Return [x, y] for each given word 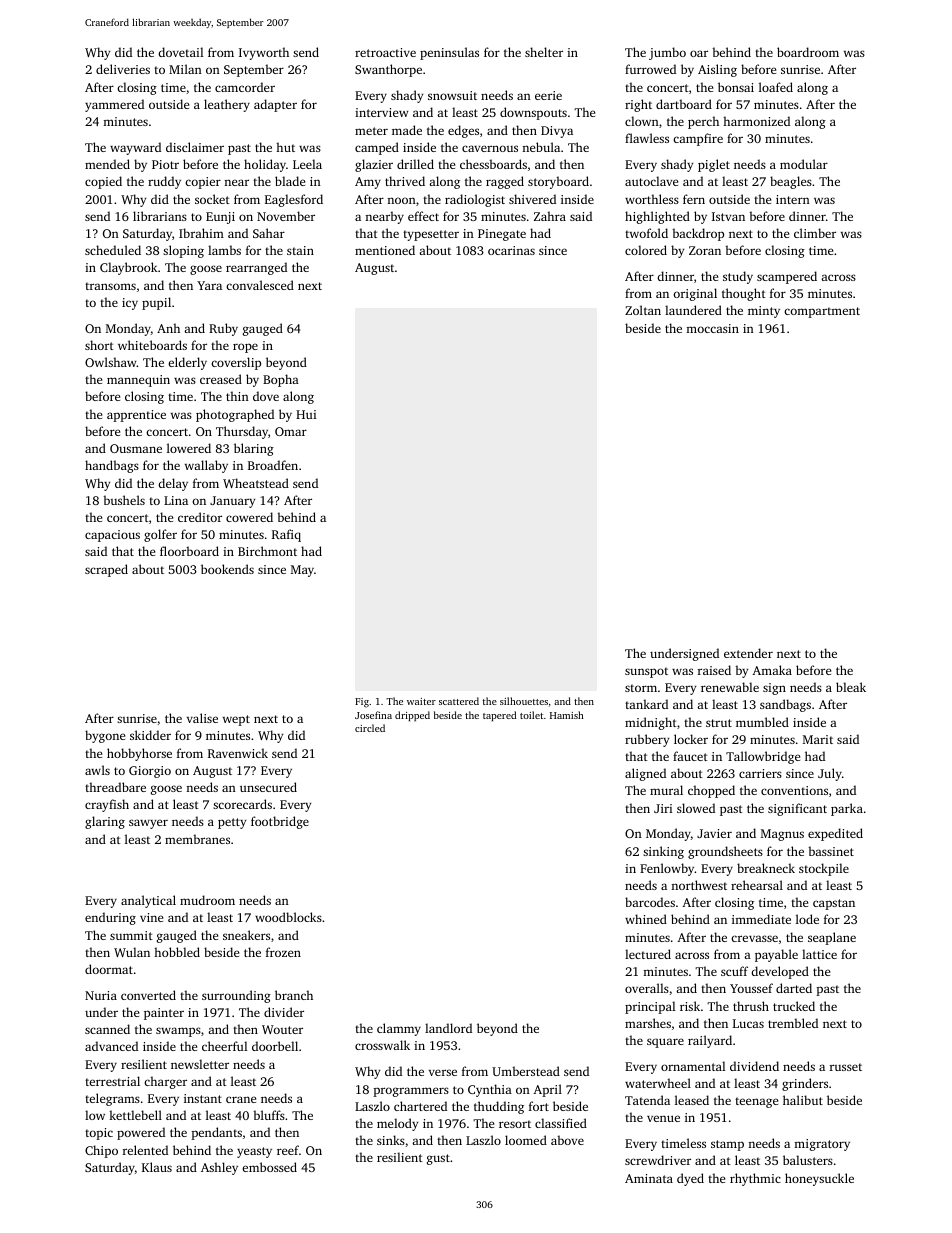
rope [245, 348]
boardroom [808, 52]
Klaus [157, 1167]
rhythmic [755, 1179]
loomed [526, 1140]
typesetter [431, 235]
